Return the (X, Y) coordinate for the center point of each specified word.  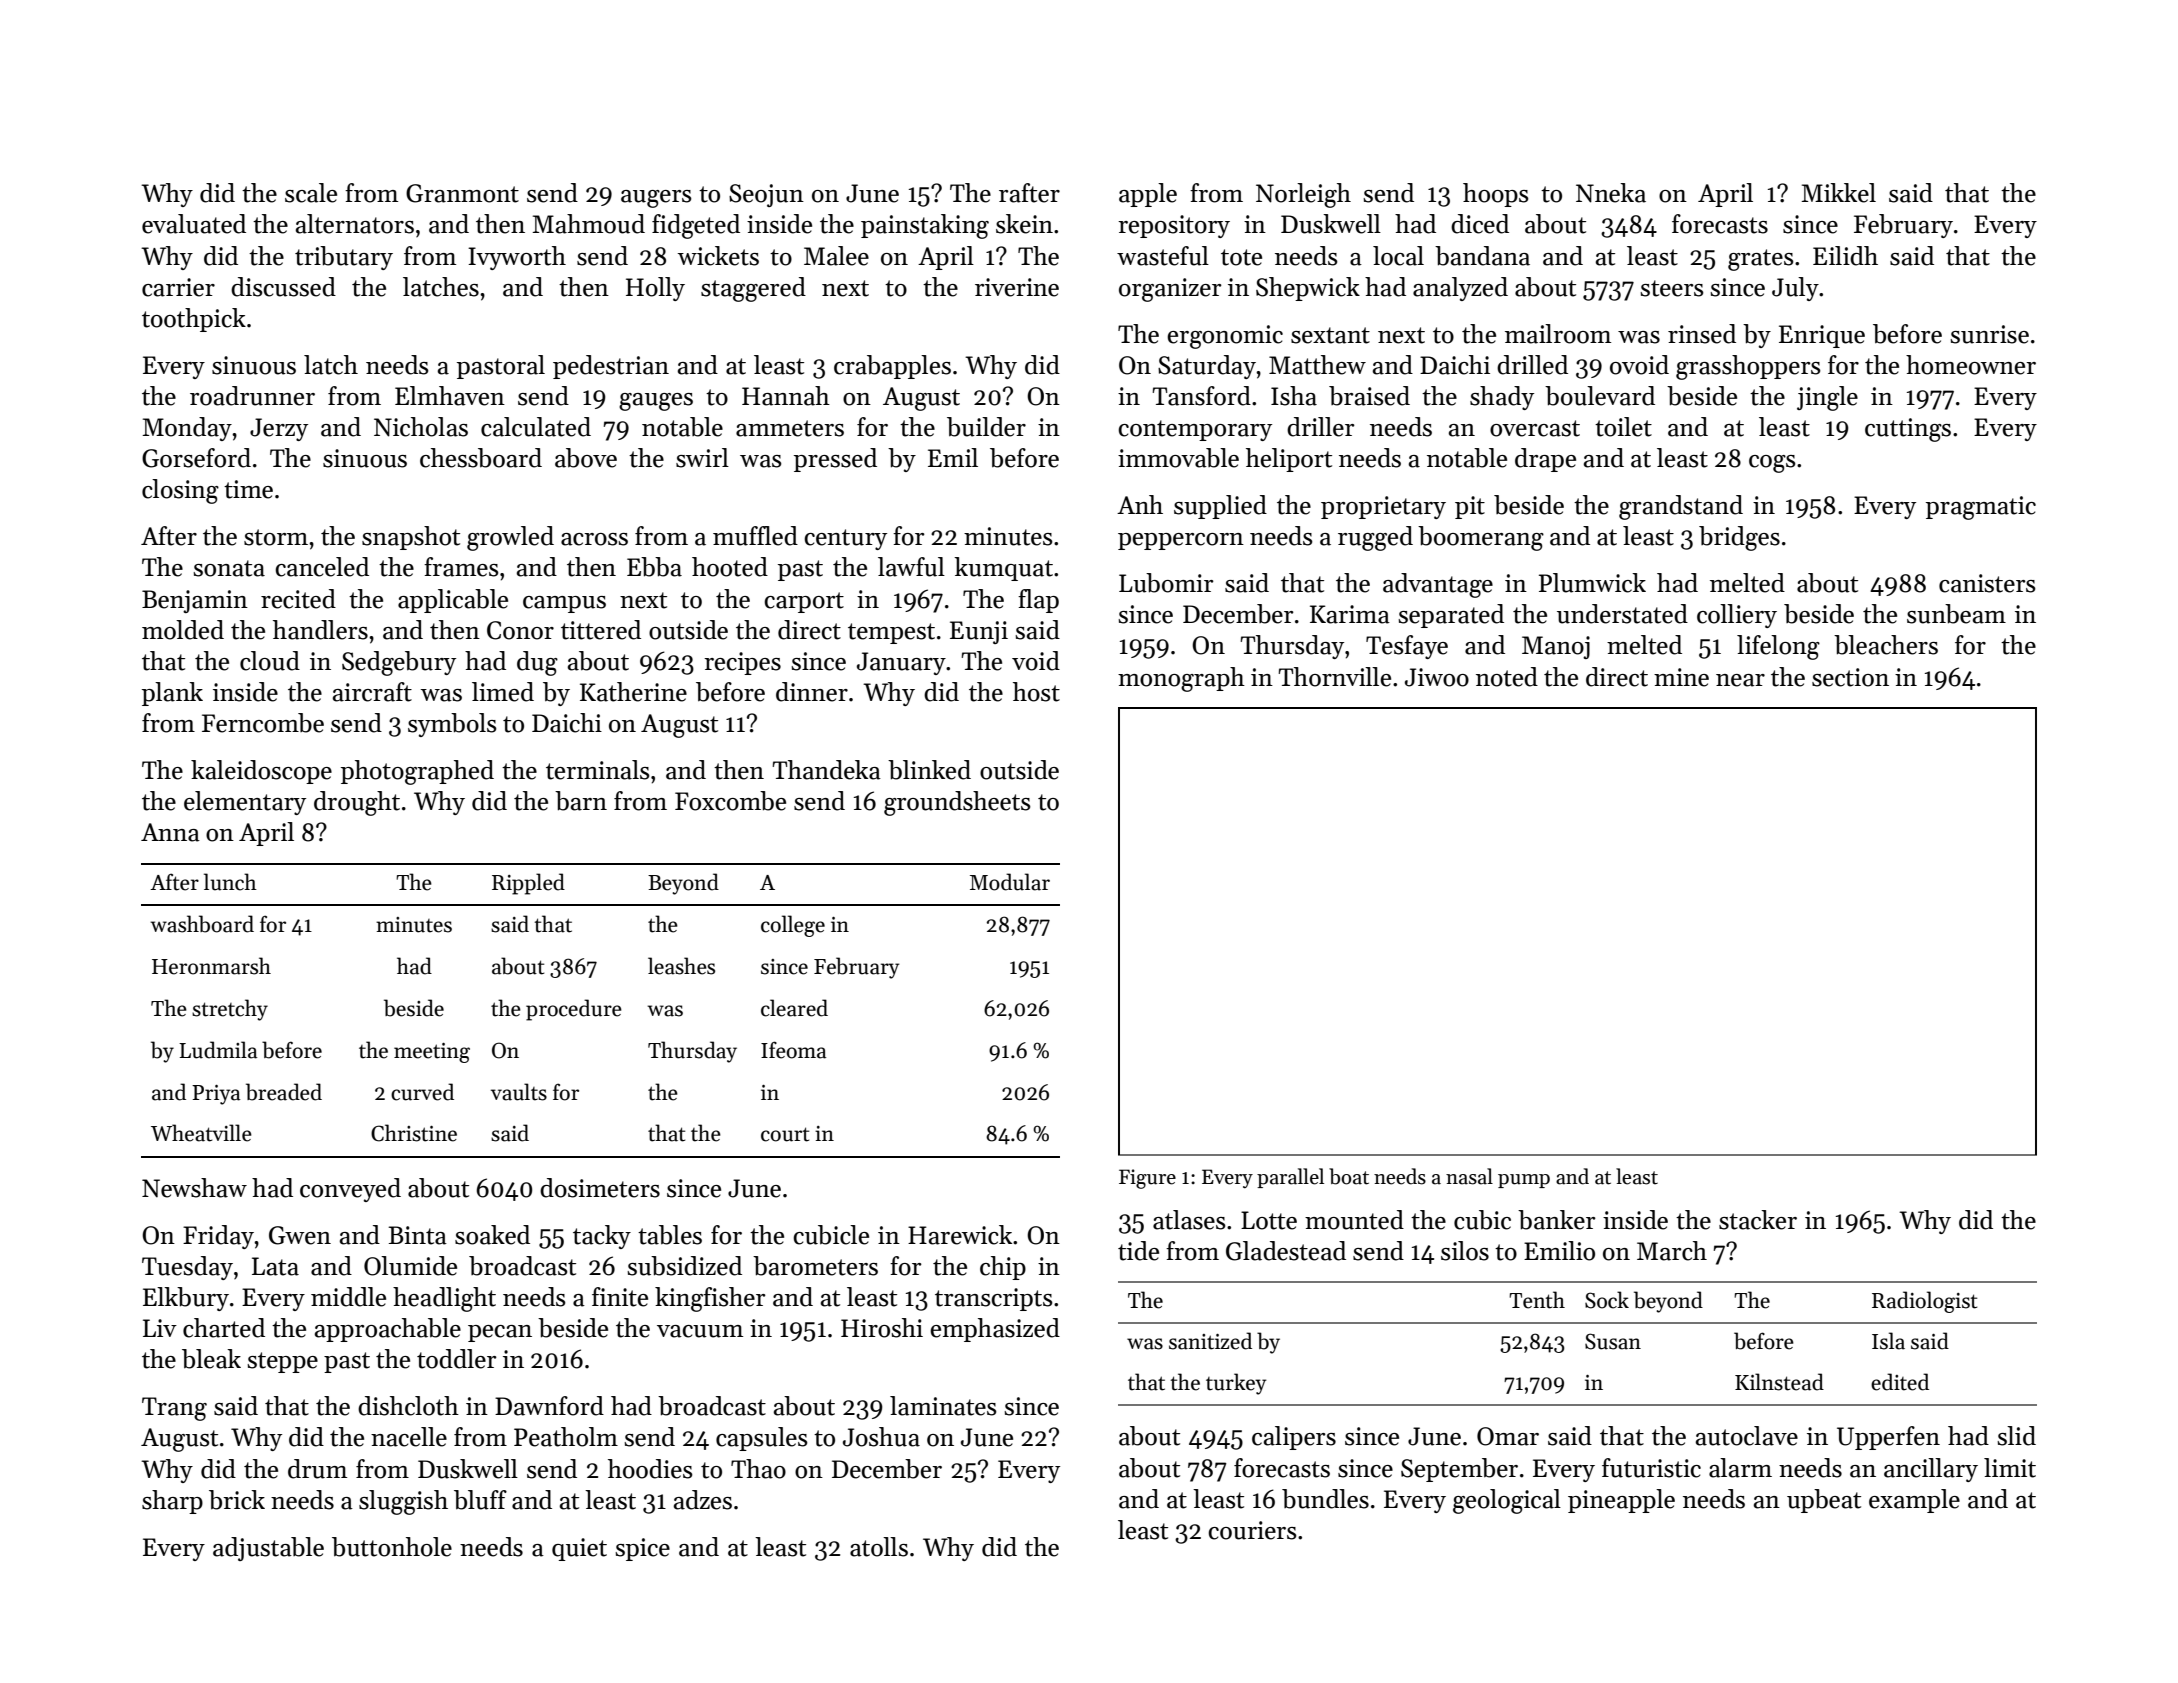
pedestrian (611, 367)
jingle (1827, 398)
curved (422, 1092)
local (1398, 256)
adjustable (268, 1549)
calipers (1294, 1438)
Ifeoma (793, 1050)
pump (1524, 1181)
